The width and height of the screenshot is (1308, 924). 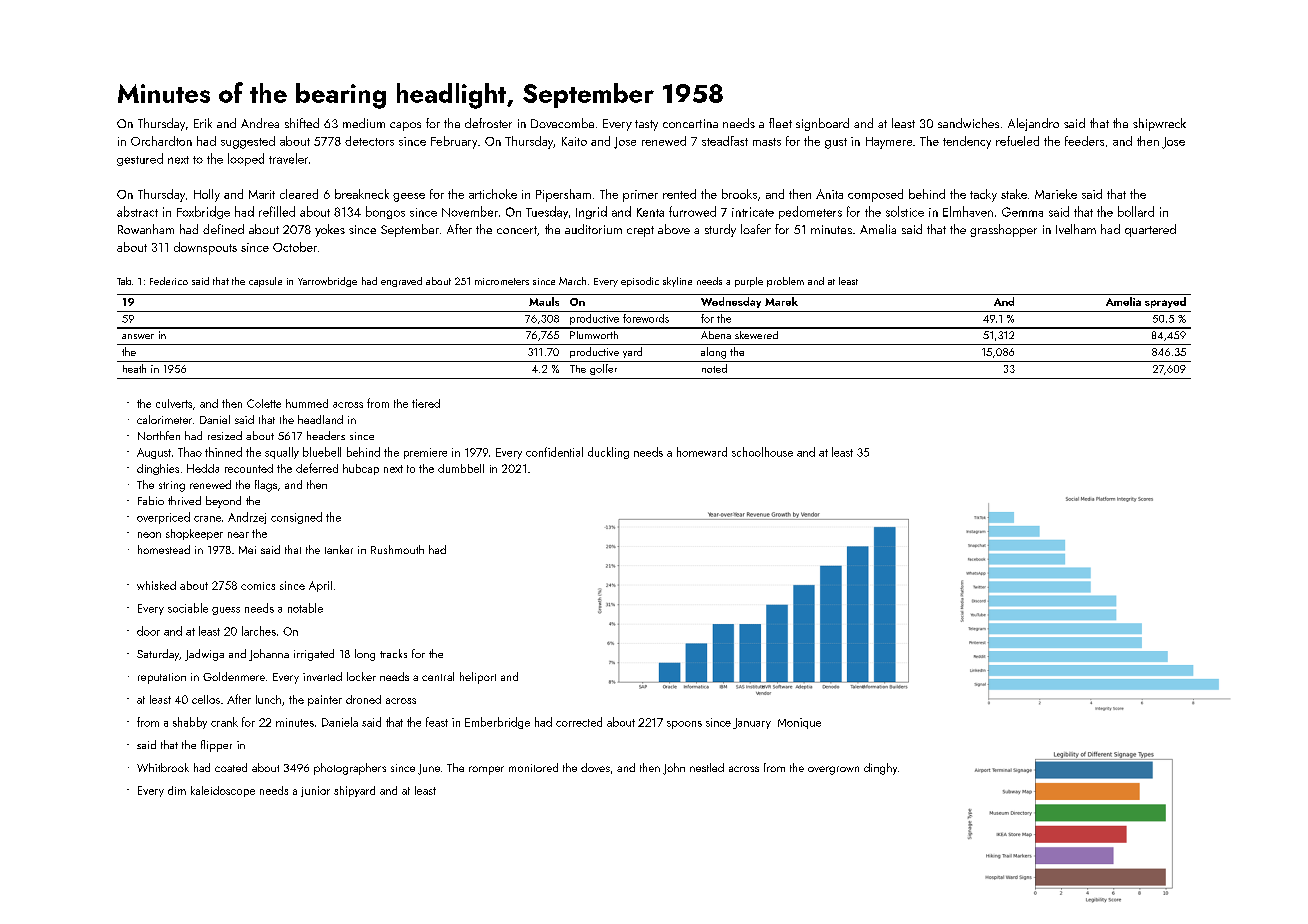 I want to click on duckling, so click(x=608, y=453).
